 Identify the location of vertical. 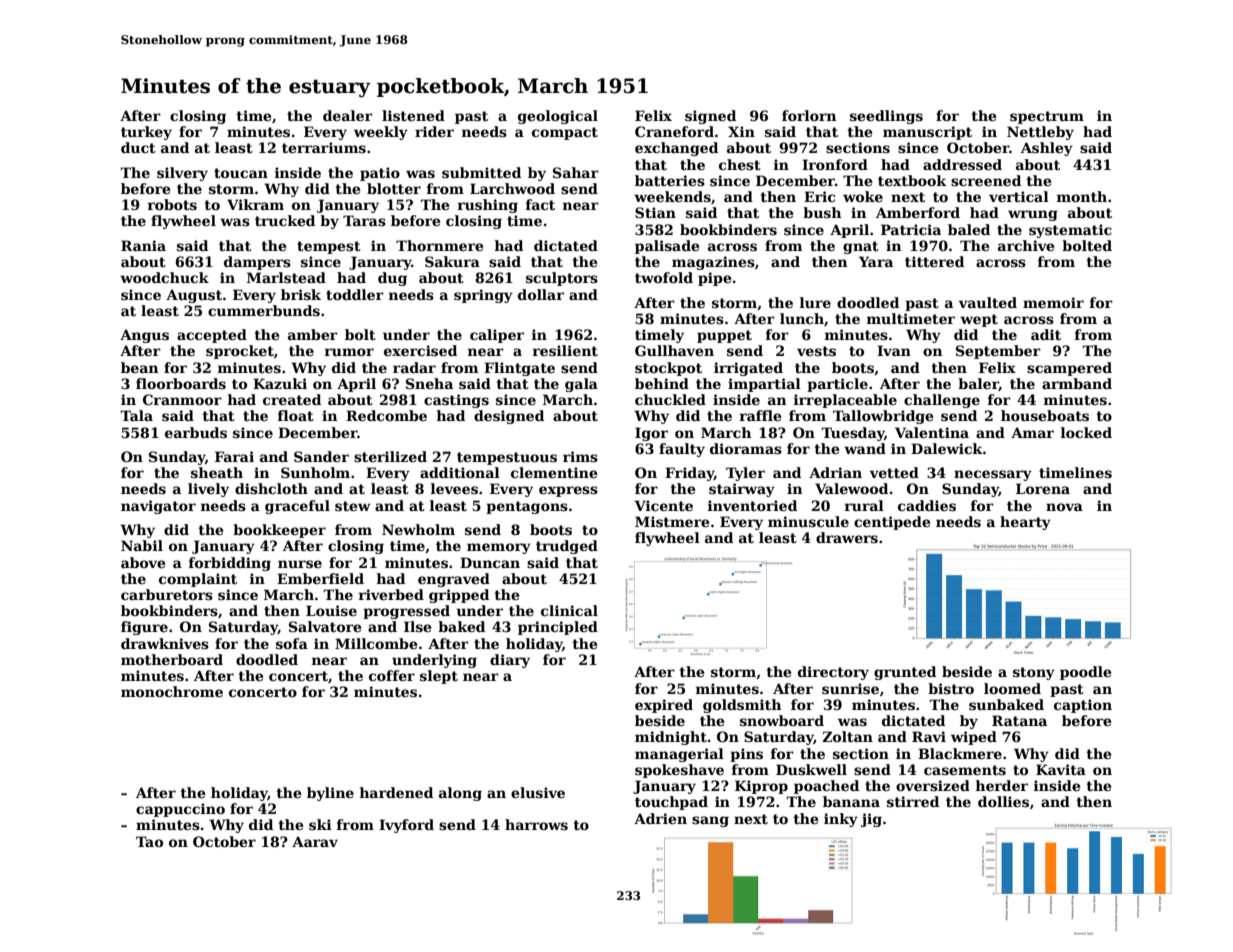
(1019, 196).
